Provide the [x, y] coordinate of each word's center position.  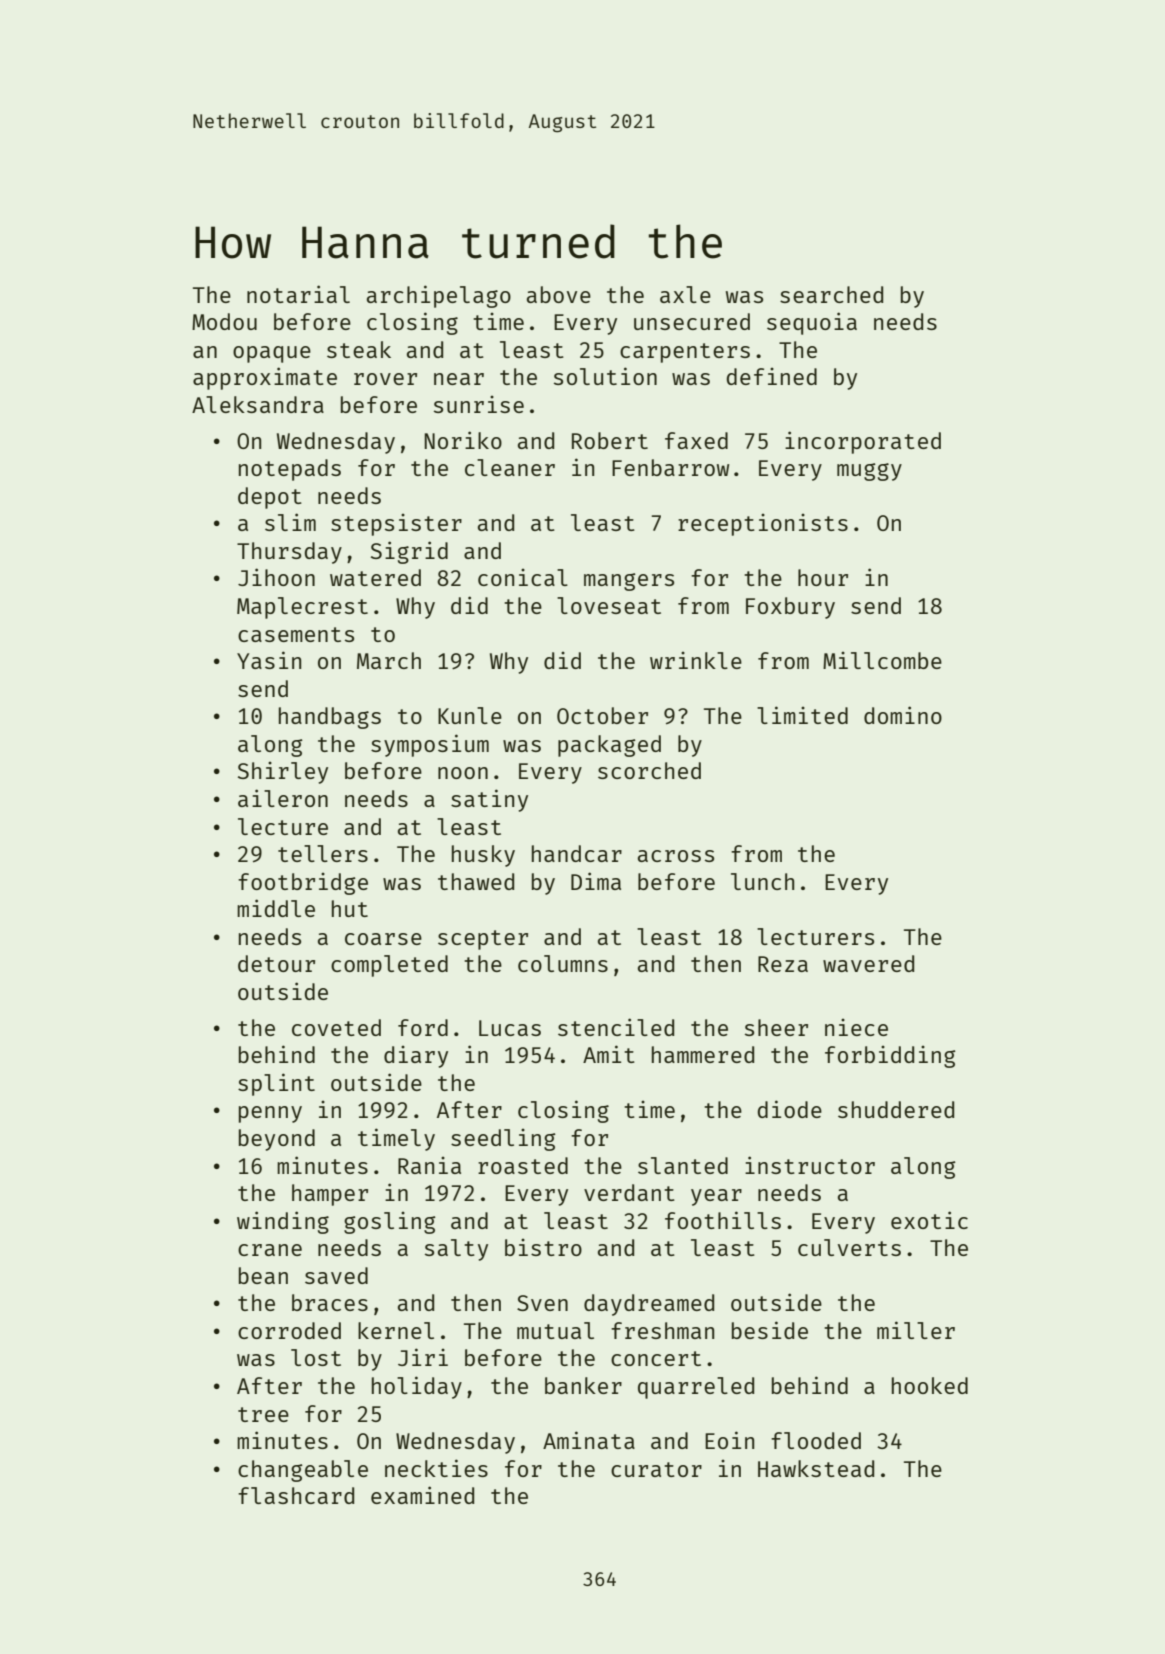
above [559, 294]
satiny [489, 800]
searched [831, 294]
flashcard [296, 1495]
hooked [930, 1385]
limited [802, 715]
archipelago [439, 296]
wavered [868, 963]
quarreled [696, 1388]
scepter [483, 940]
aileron [283, 798]
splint [276, 1084]
